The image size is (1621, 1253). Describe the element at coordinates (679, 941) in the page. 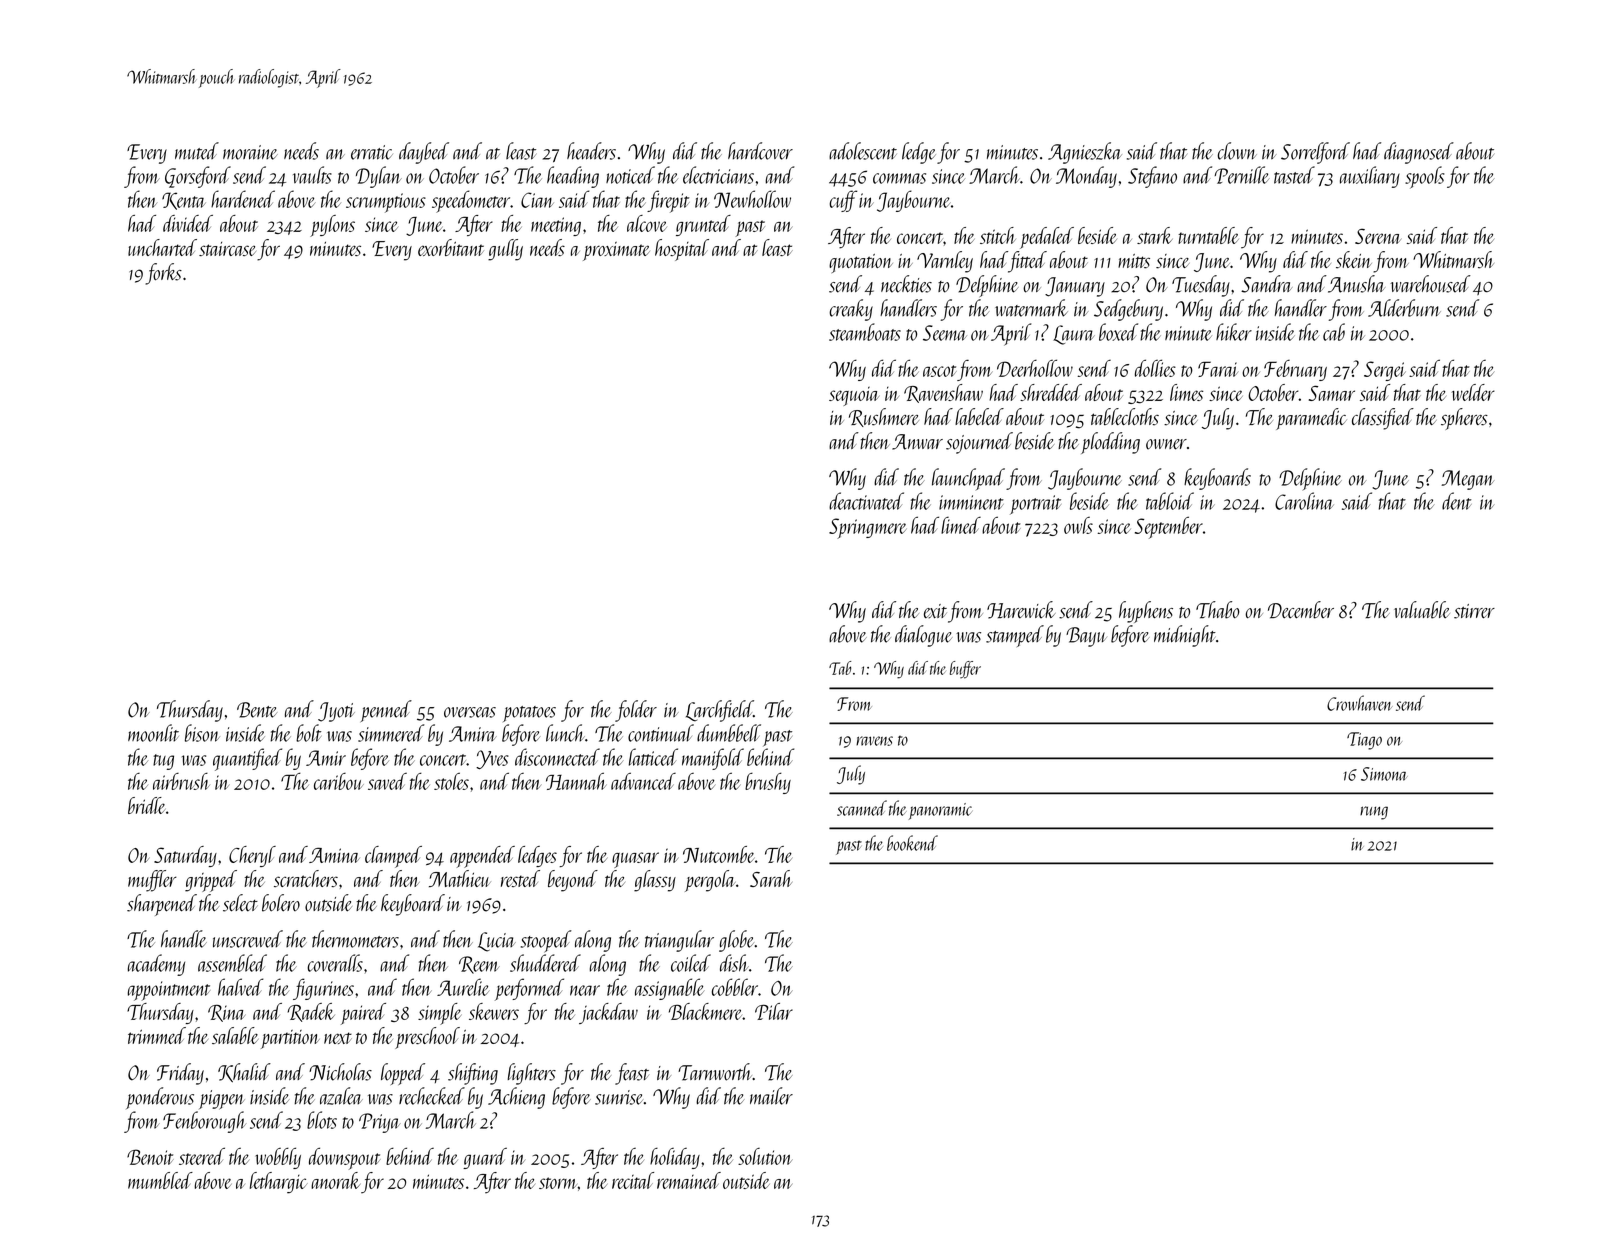

I see `triangular` at that location.
